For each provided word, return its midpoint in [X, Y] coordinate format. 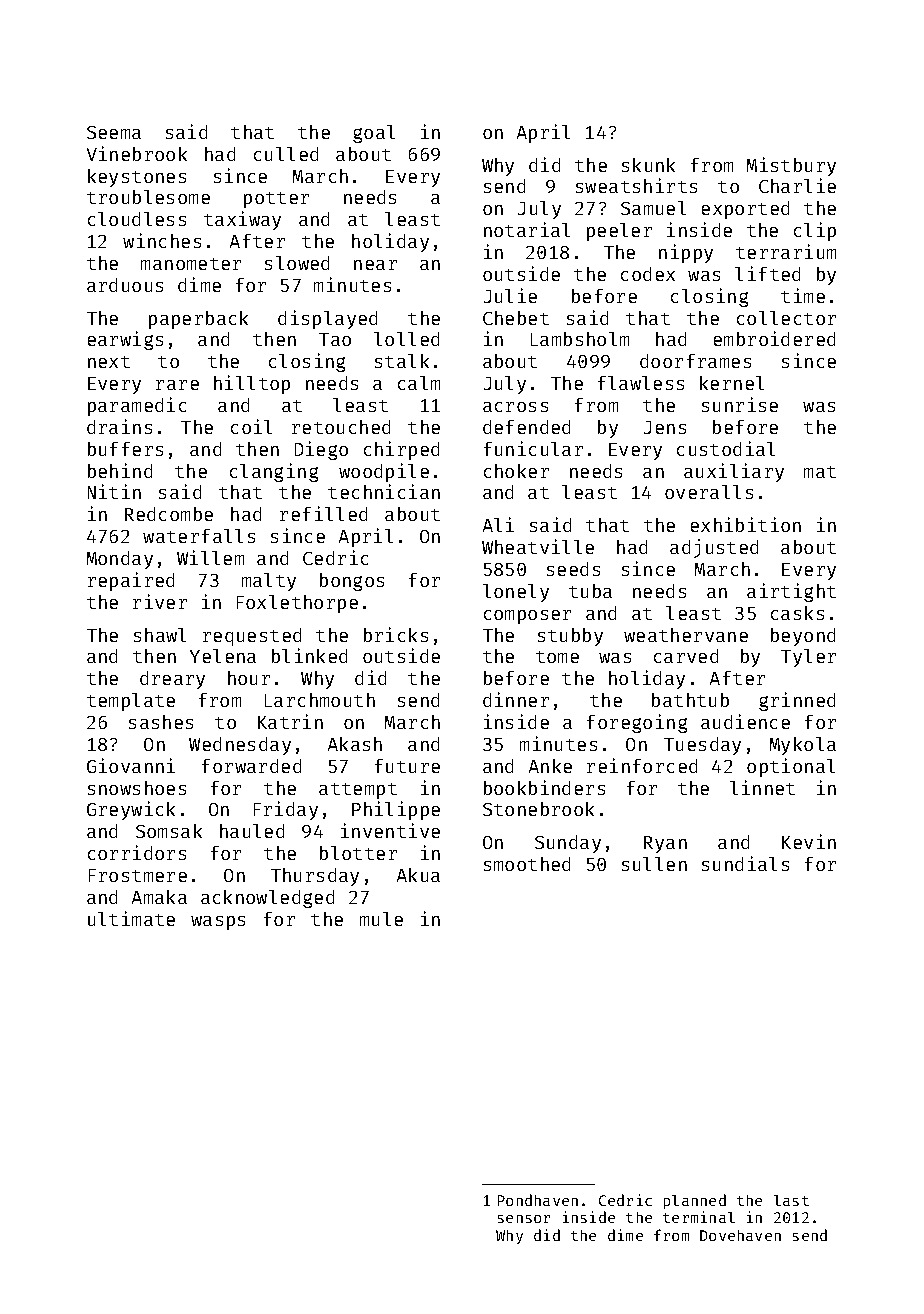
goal [374, 134]
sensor [524, 1219]
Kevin [809, 841]
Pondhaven [538, 1200]
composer [527, 617]
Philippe [396, 810]
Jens [665, 427]
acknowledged [267, 899]
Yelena [223, 656]
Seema [114, 132]
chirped [401, 450]
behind [120, 470]
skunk [648, 165]
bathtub [690, 700]
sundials [745, 863]
